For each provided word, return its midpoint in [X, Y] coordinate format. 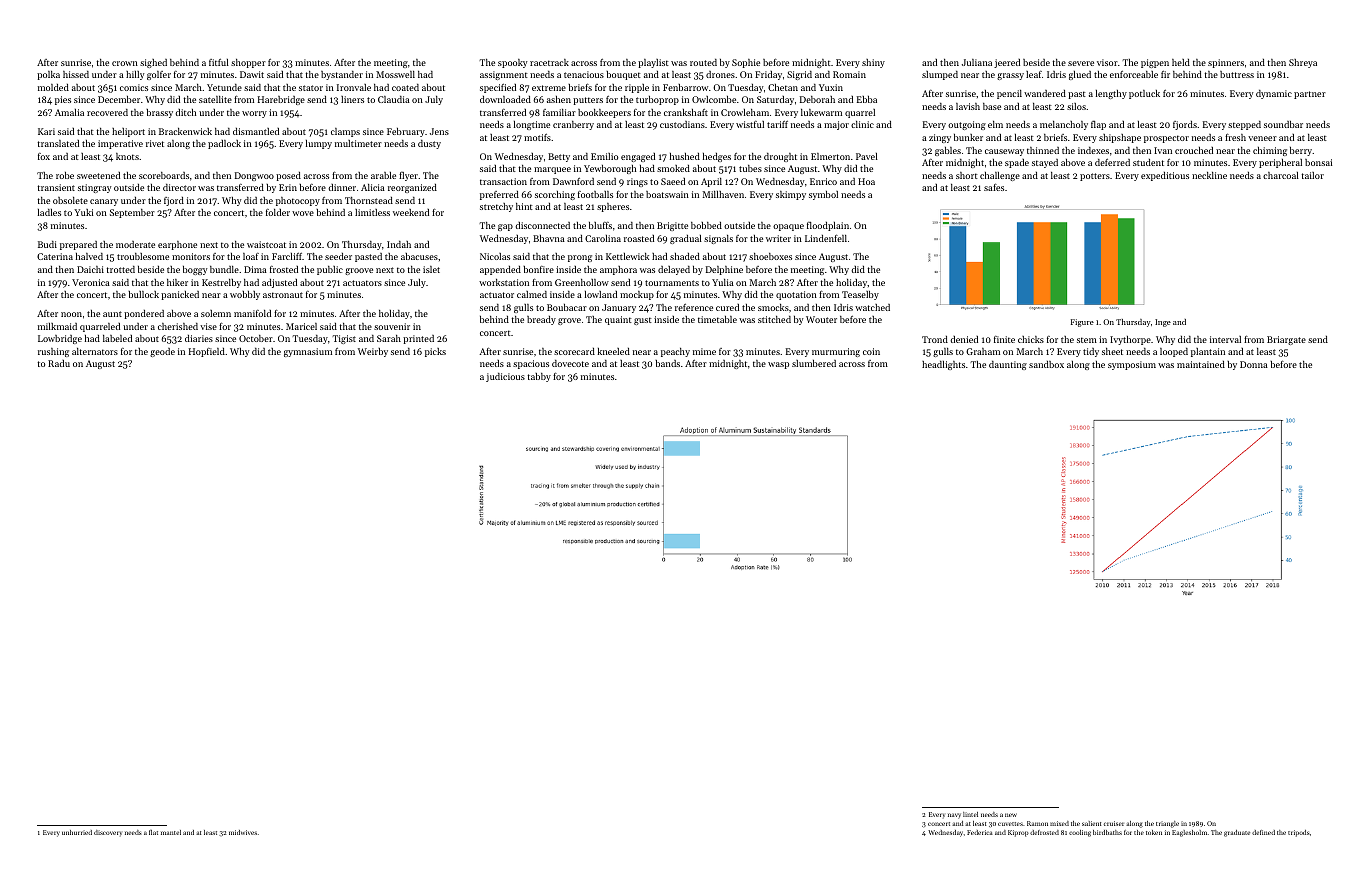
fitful [219, 62]
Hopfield [207, 352]
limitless [372, 212]
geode [162, 352]
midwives [243, 832]
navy [954, 816]
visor [1107, 62]
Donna [1254, 364]
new [1011, 815]
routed [703, 62]
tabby [539, 377]
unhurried [77, 832]
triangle [1167, 824]
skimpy [791, 195]
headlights [943, 365]
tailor [1313, 175]
